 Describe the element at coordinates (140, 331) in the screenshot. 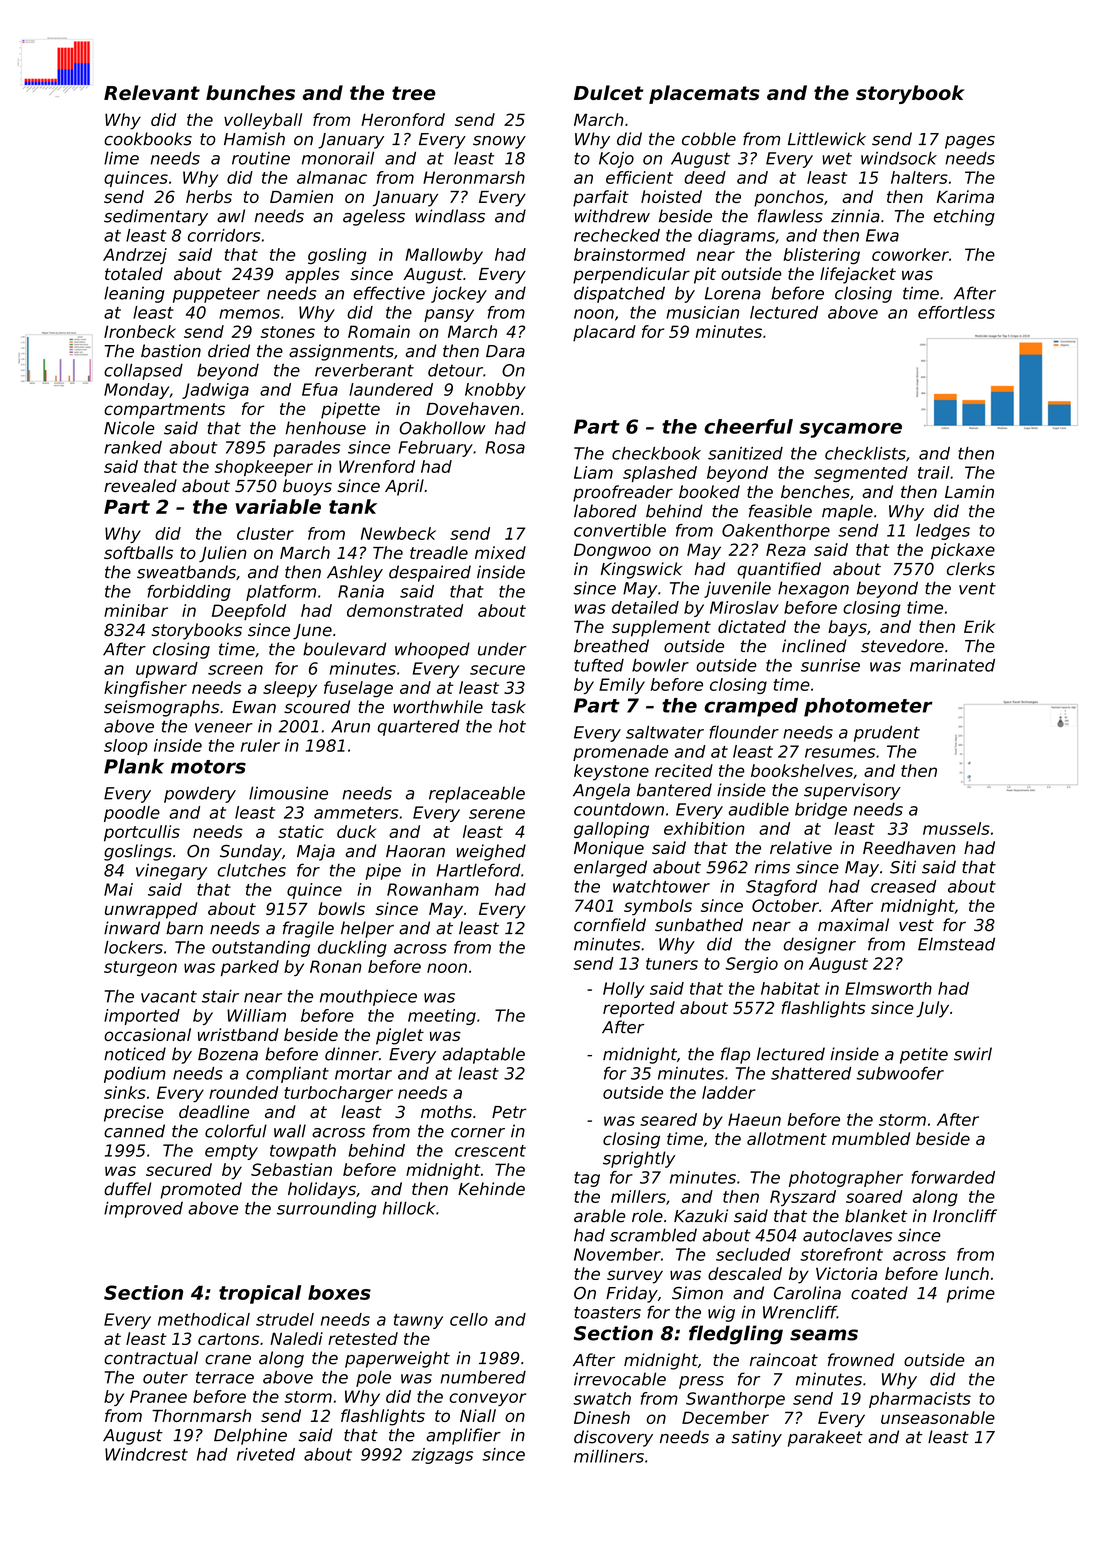

I see `Ironbeck` at that location.
